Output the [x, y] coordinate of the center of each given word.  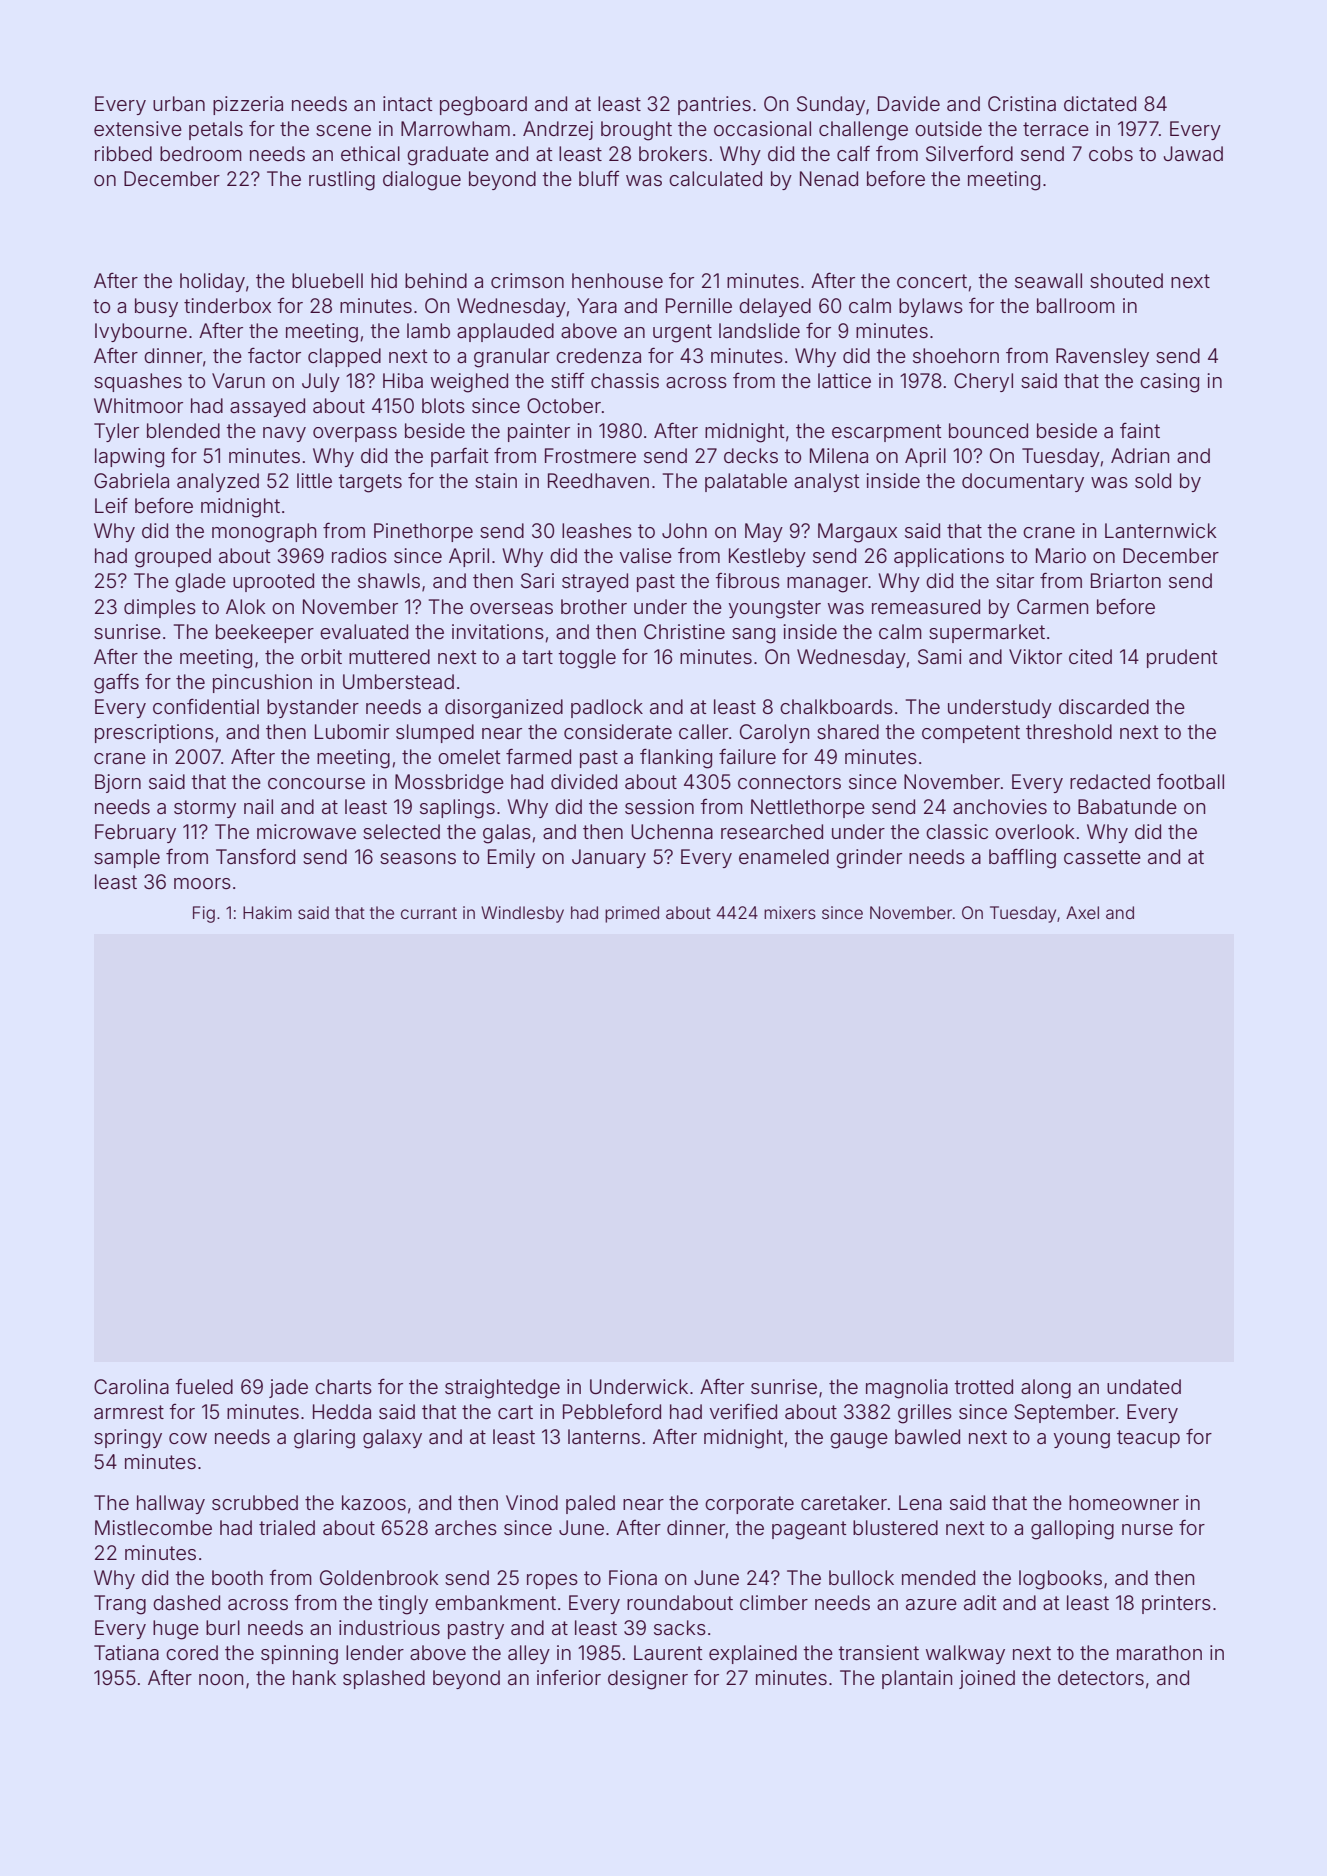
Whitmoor [138, 405]
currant [429, 913]
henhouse [617, 280]
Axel [1082, 912]
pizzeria [248, 105]
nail [258, 806]
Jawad [1193, 154]
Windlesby [522, 914]
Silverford [969, 154]
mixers [790, 912]
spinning [299, 1655]
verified [743, 1411]
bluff [599, 178]
